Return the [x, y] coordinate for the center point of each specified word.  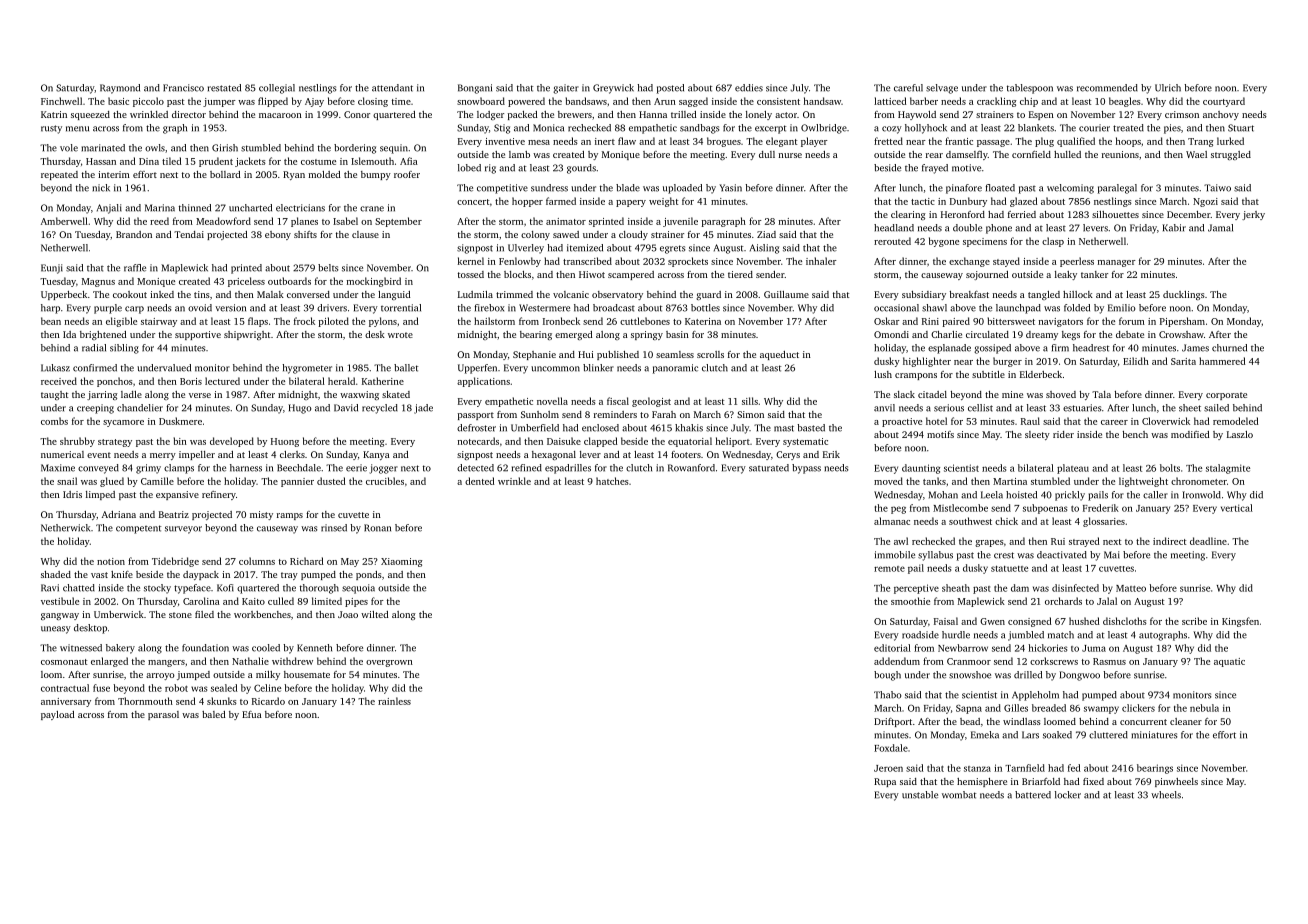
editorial [892, 648]
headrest [1091, 348]
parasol [163, 715]
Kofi [225, 588]
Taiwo [1217, 188]
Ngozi [1205, 202]
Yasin [731, 188]
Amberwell [64, 221]
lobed [469, 168]
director [189, 114]
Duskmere [180, 421]
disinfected [1075, 588]
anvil [884, 408]
